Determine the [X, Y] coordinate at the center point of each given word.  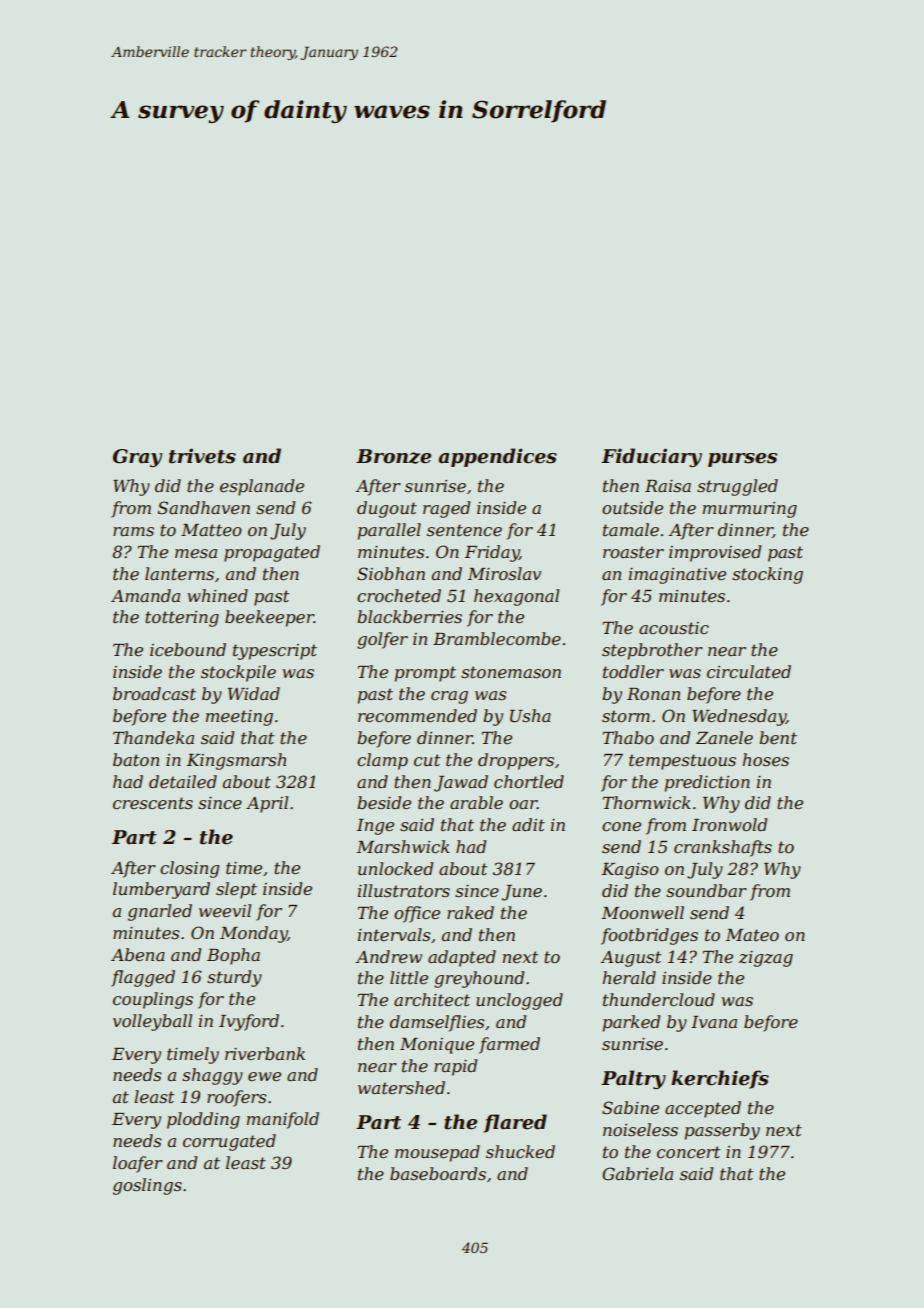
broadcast [154, 693]
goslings [147, 1186]
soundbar [706, 890]
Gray [137, 458]
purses [742, 460]
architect [432, 999]
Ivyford [249, 1022]
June [522, 893]
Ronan [653, 694]
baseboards [438, 1173]
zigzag [766, 959]
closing [189, 869]
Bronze [393, 456]
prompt [425, 674]
